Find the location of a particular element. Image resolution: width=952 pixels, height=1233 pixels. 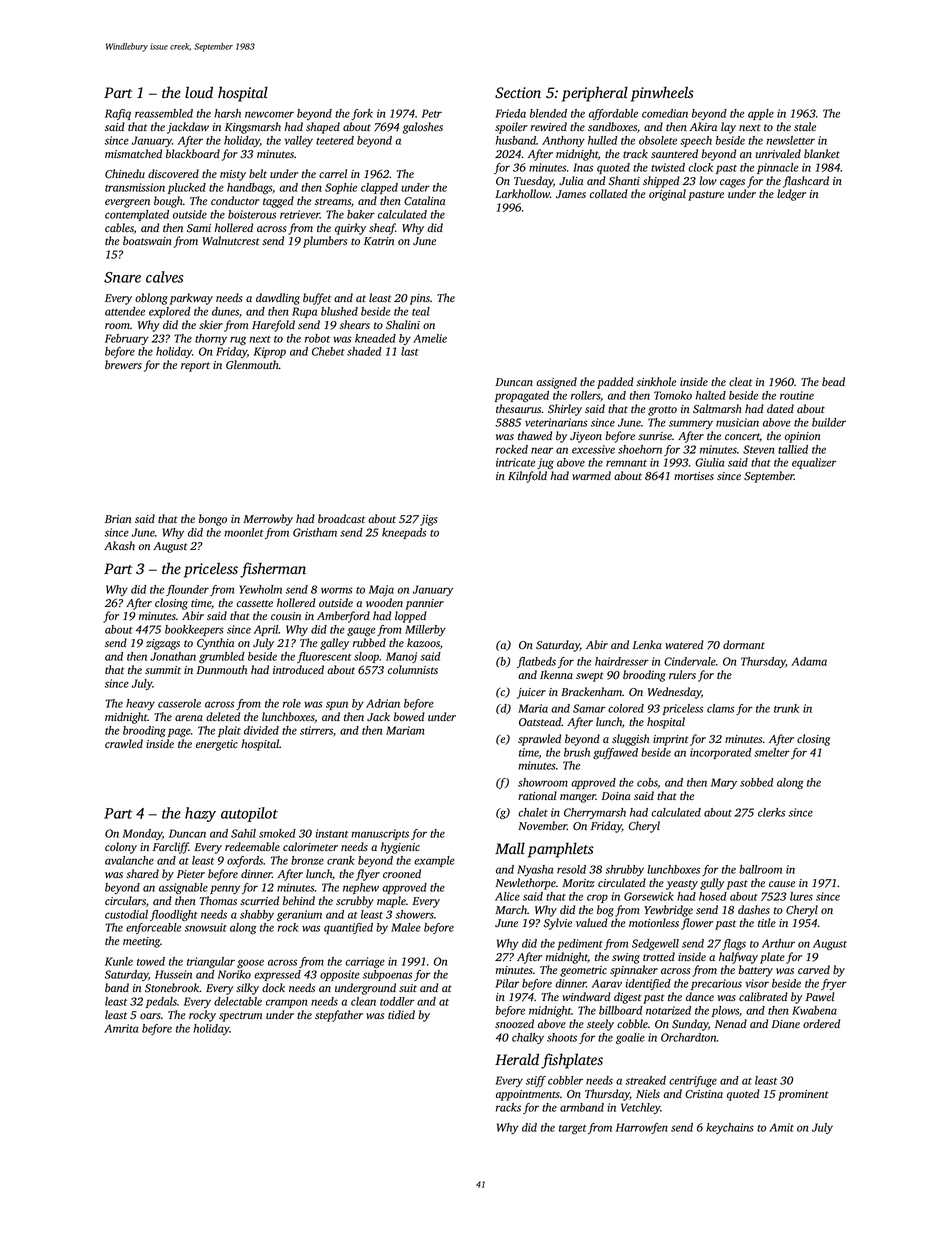

prominent is located at coordinates (803, 1095).
